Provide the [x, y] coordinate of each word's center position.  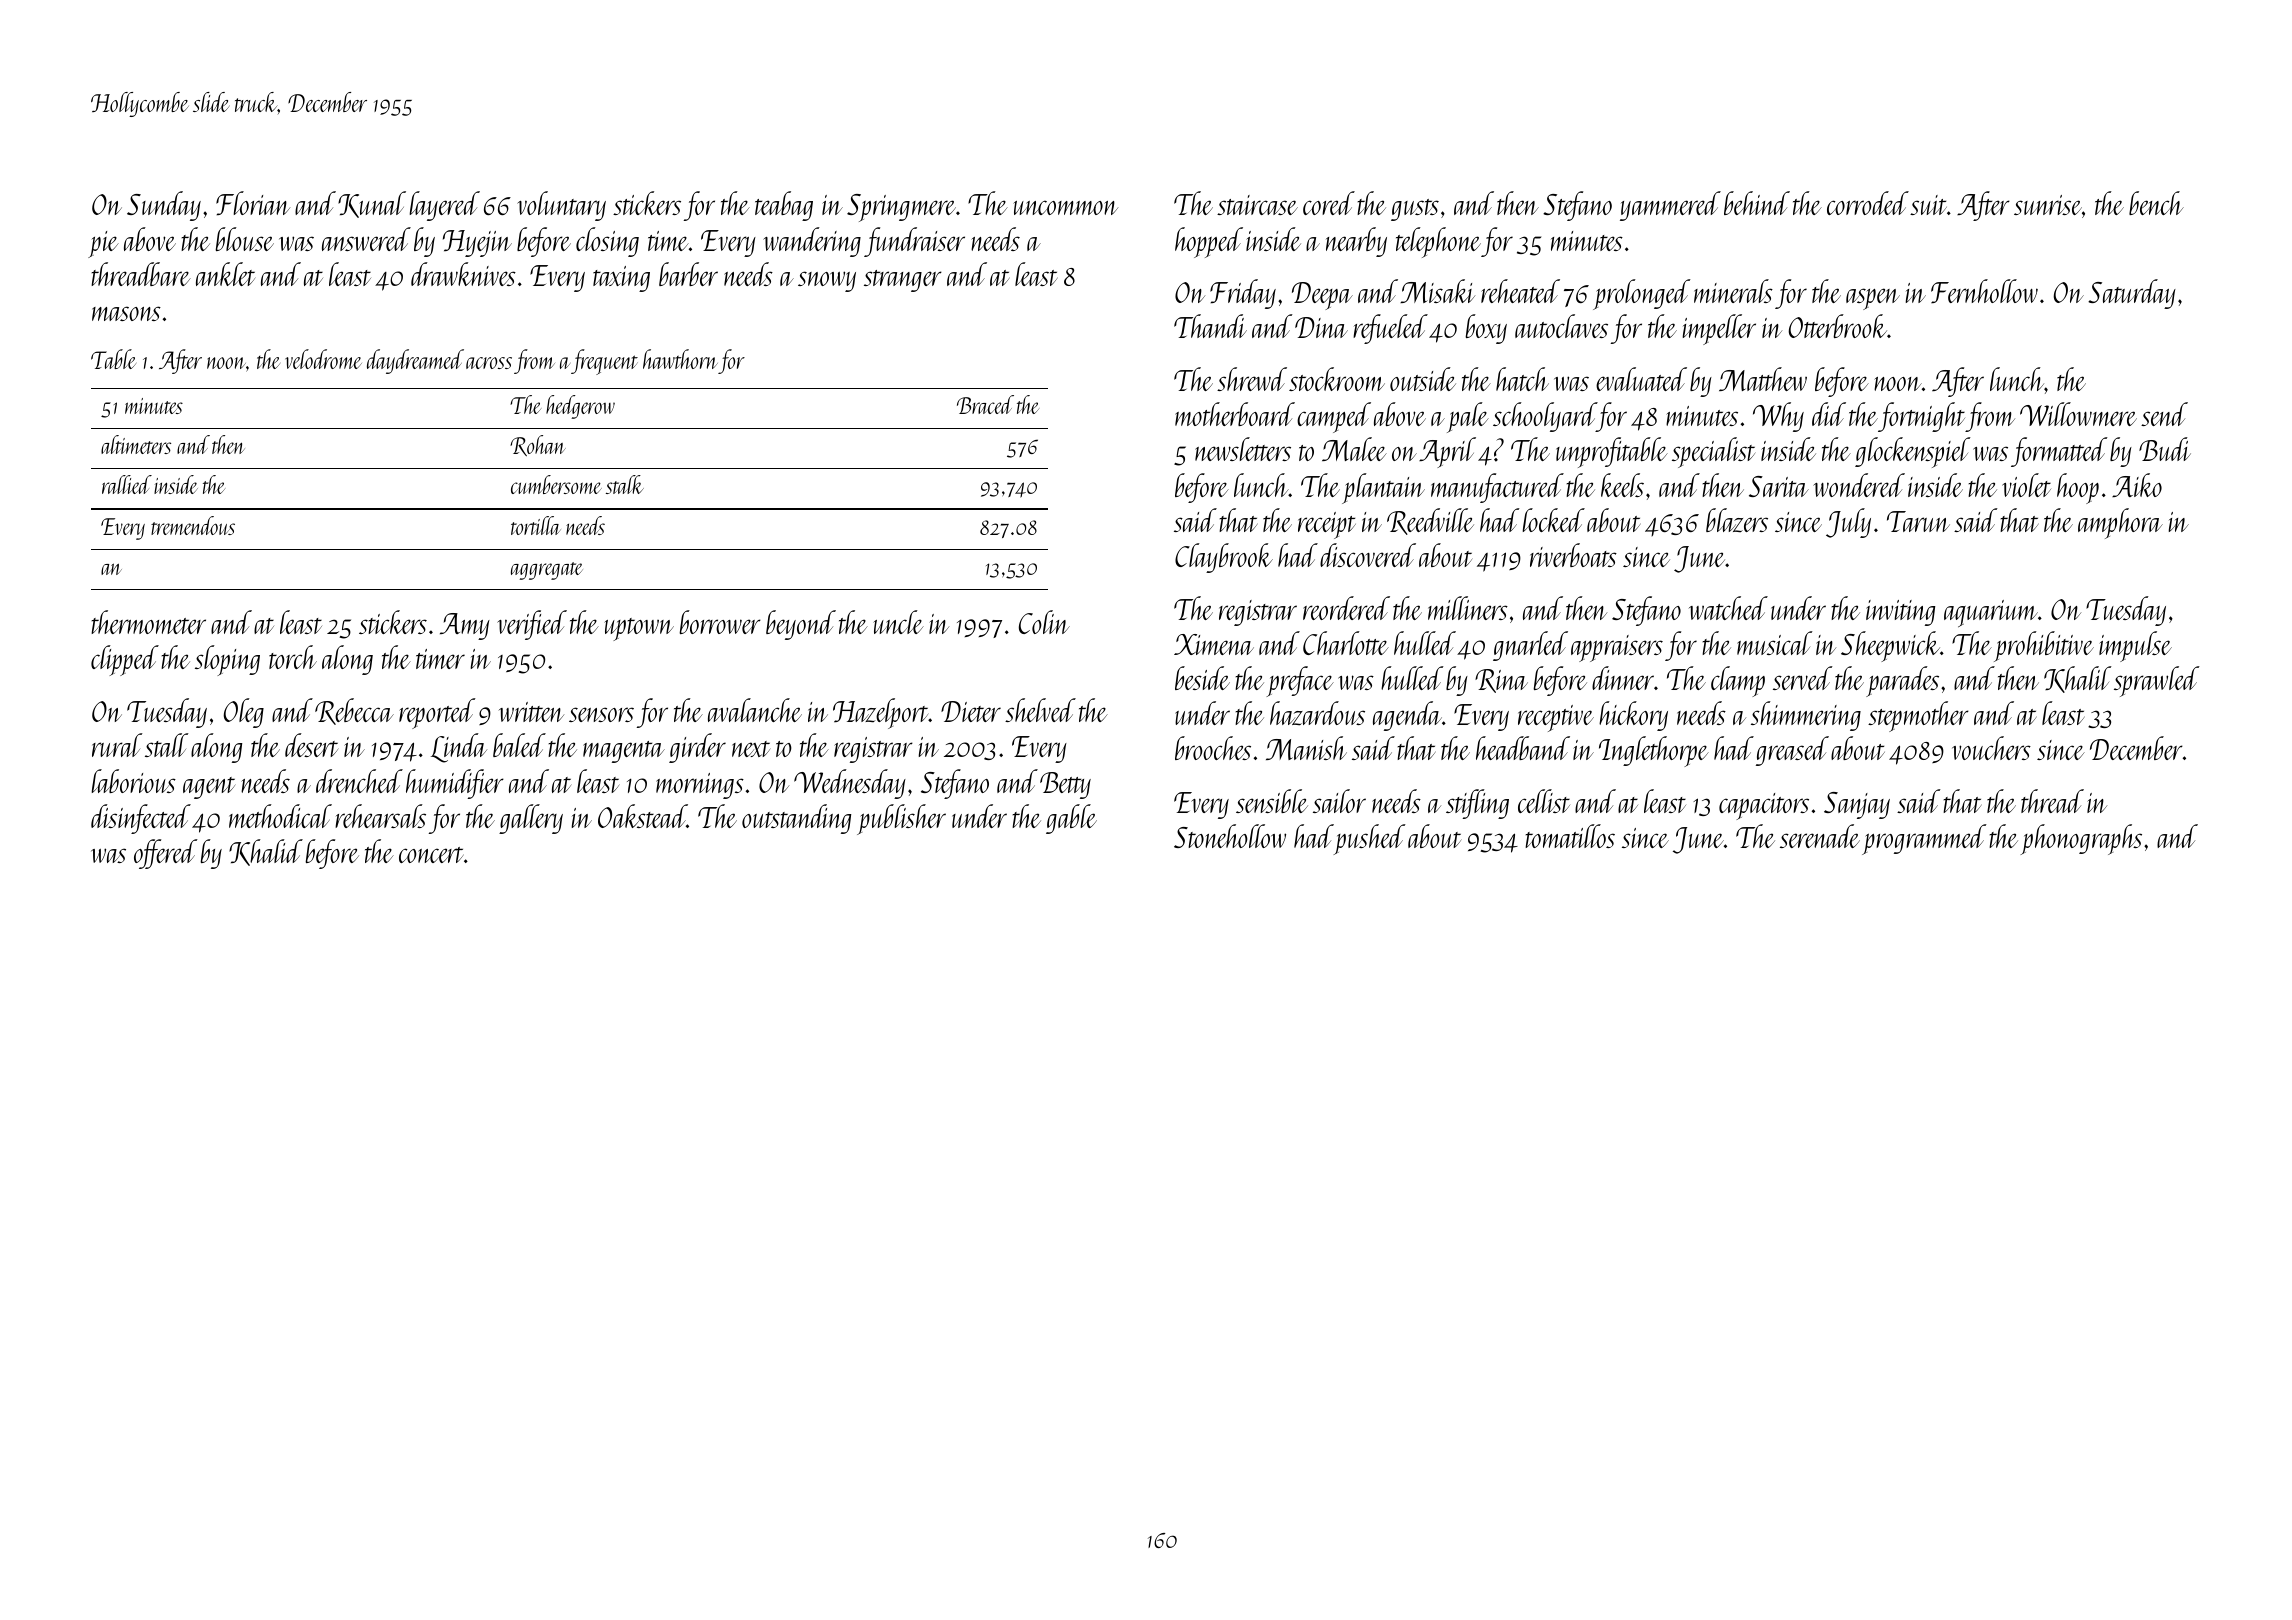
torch [293, 657]
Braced [985, 404]
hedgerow [580, 407]
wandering [812, 242]
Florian [253, 203]
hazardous [1317, 713]
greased [1792, 751]
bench [2156, 203]
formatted [2059, 452]
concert [431, 855]
